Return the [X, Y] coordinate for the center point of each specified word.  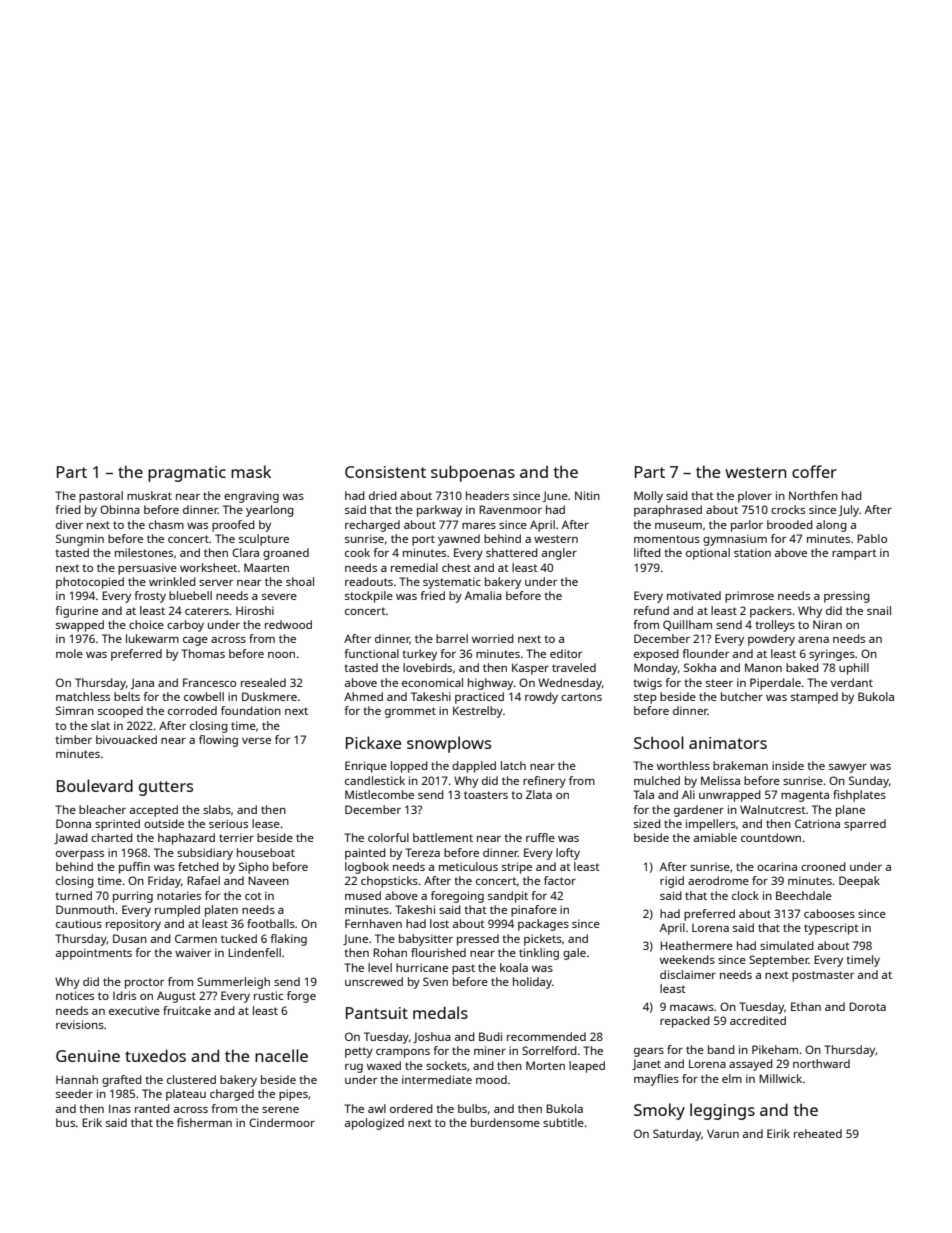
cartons [581, 697]
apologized [374, 1124]
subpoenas [473, 473]
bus [65, 1122]
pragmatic [187, 474]
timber [73, 739]
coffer [814, 471]
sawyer [848, 768]
